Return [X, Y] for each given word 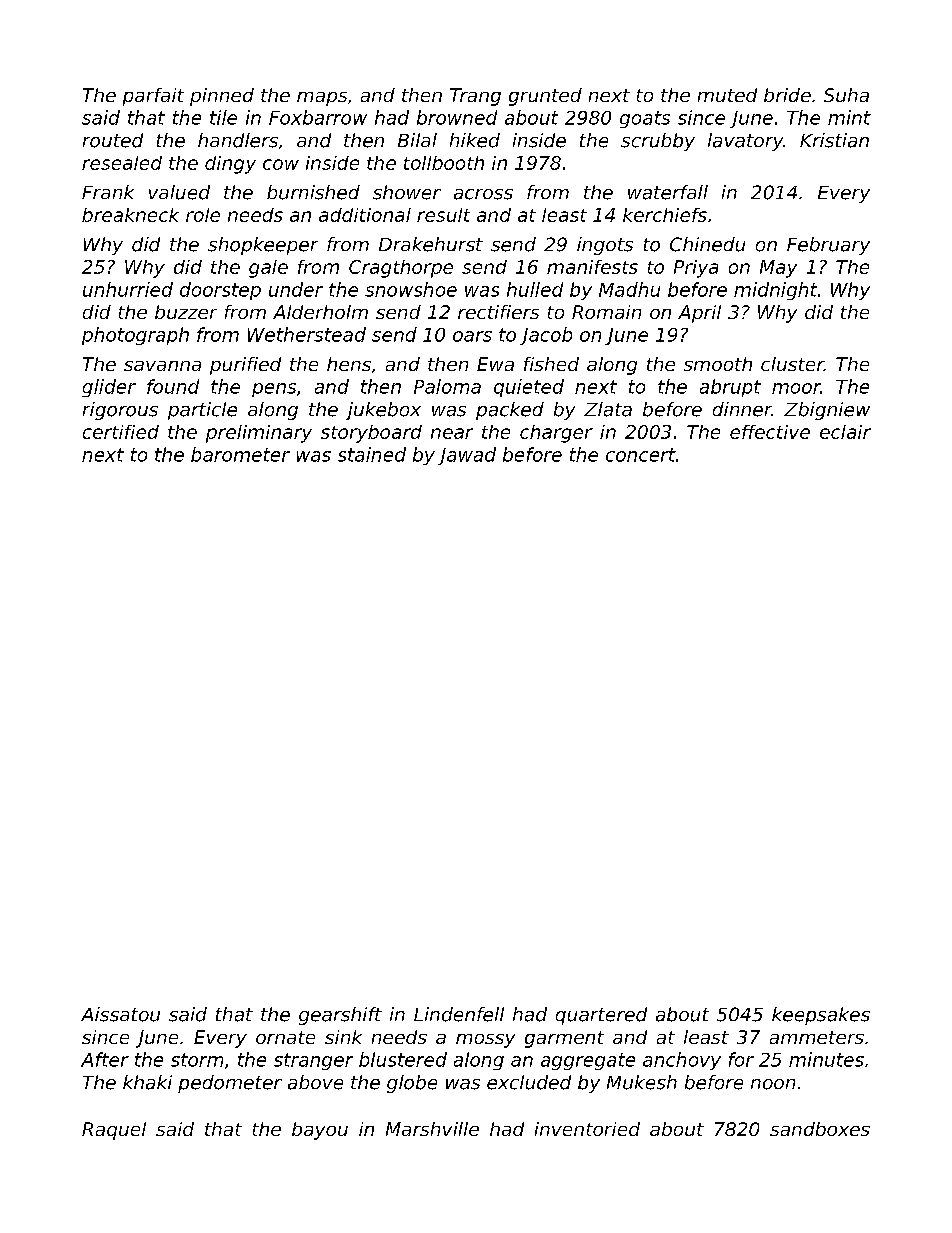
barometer [240, 454]
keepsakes [821, 1016]
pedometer [230, 1084]
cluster [792, 364]
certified [121, 432]
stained [372, 454]
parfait [153, 97]
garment [564, 1039]
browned [457, 117]
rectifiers [498, 312]
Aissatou [120, 1014]
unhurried [128, 289]
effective [770, 432]
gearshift [340, 1016]
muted [727, 95]
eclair [845, 432]
